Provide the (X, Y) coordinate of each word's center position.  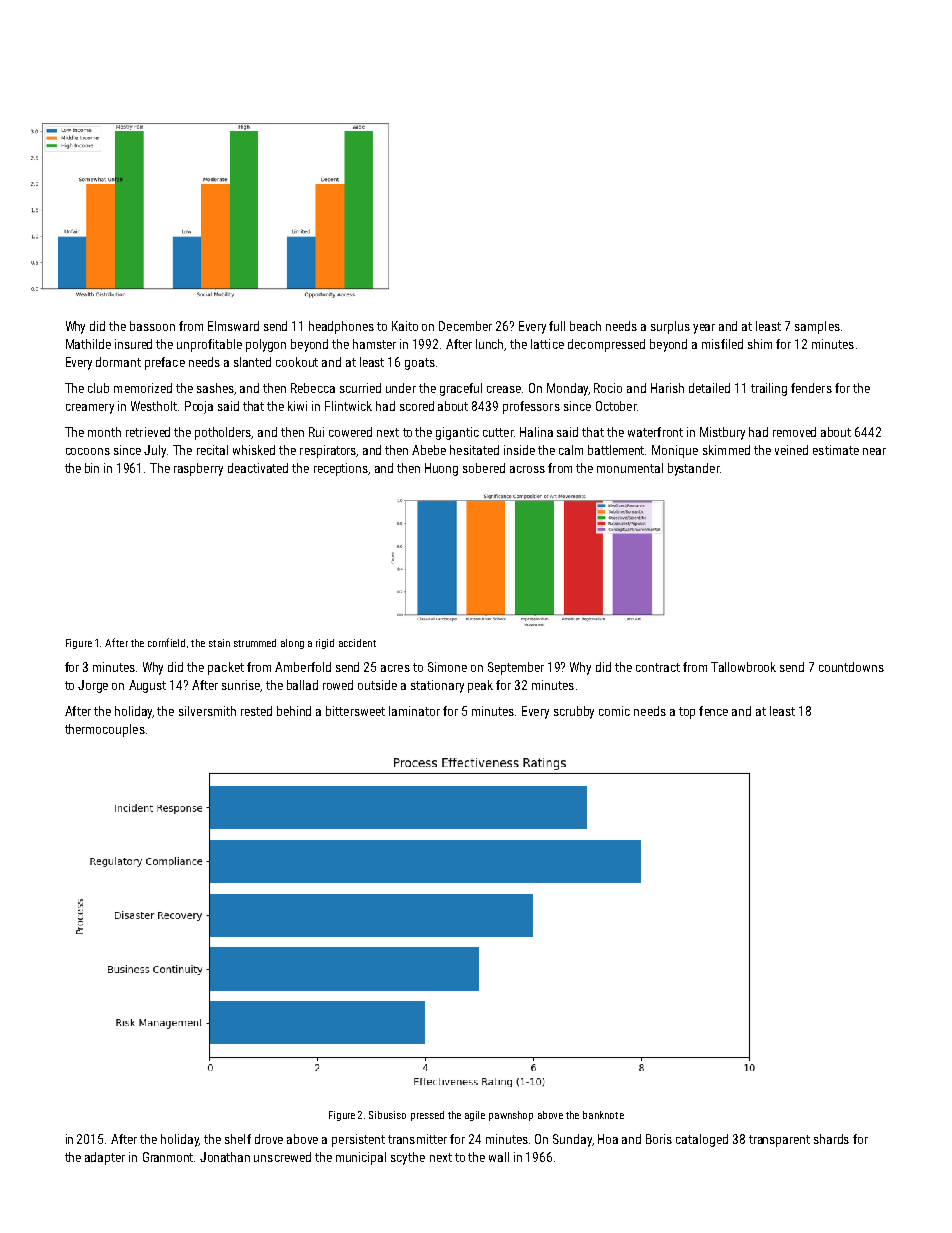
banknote (603, 1115)
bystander (694, 469)
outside (377, 685)
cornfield (166, 642)
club (98, 388)
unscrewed (282, 1157)
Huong (441, 469)
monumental (630, 468)
